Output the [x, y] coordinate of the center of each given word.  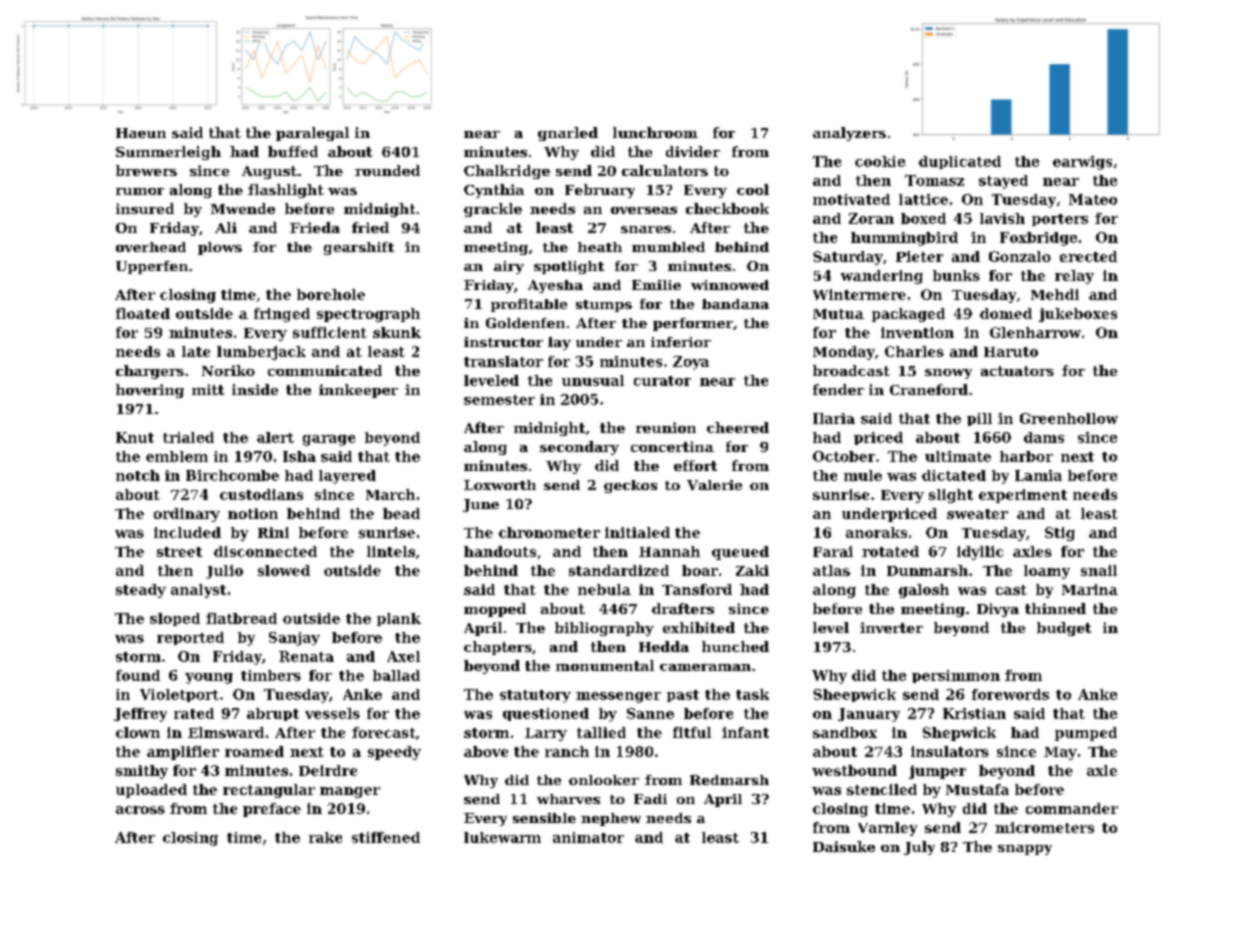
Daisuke [844, 846]
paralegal [312, 134]
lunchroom [655, 132]
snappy [1025, 850]
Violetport [179, 695]
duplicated [960, 162]
